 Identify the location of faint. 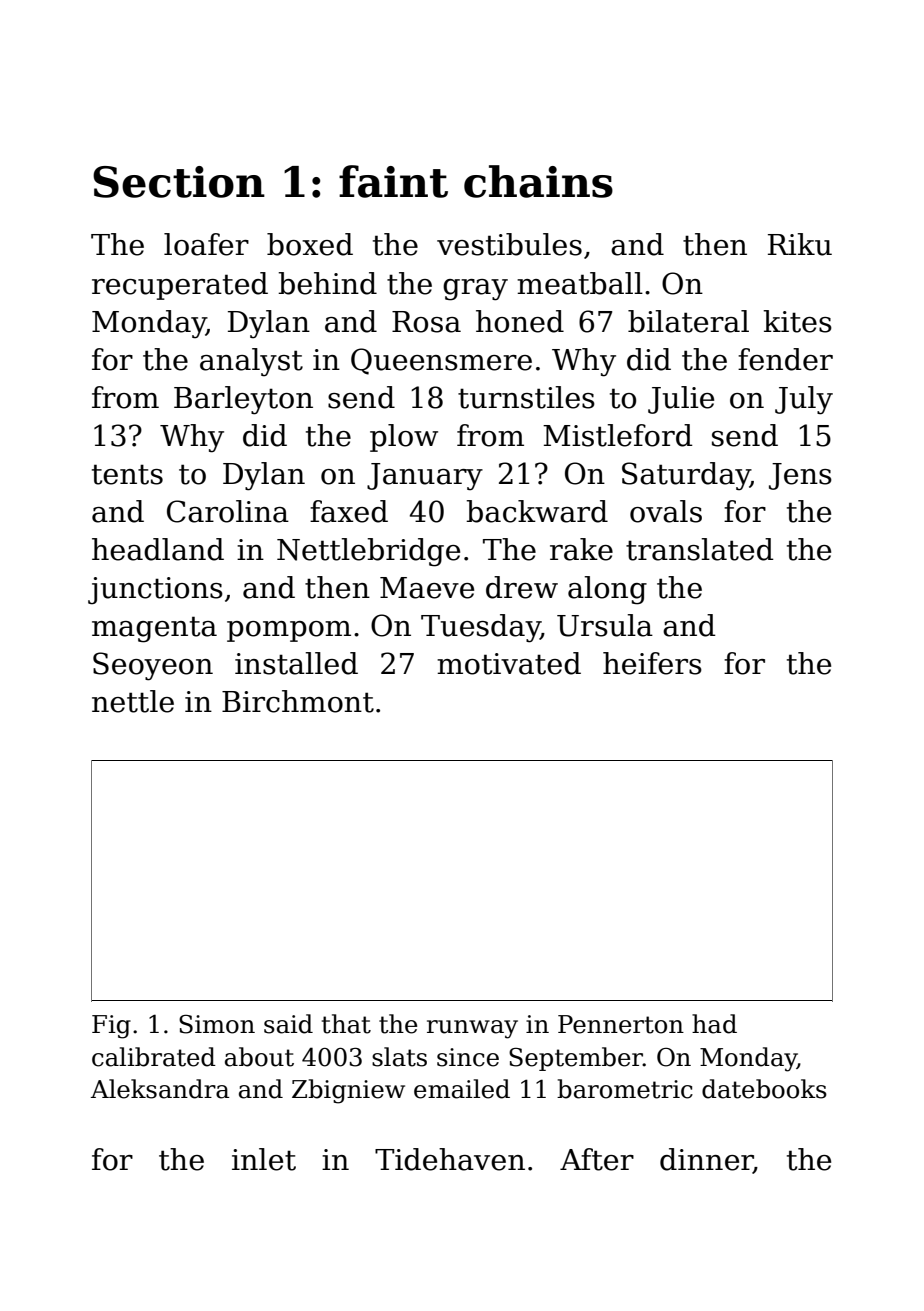
(393, 181).
